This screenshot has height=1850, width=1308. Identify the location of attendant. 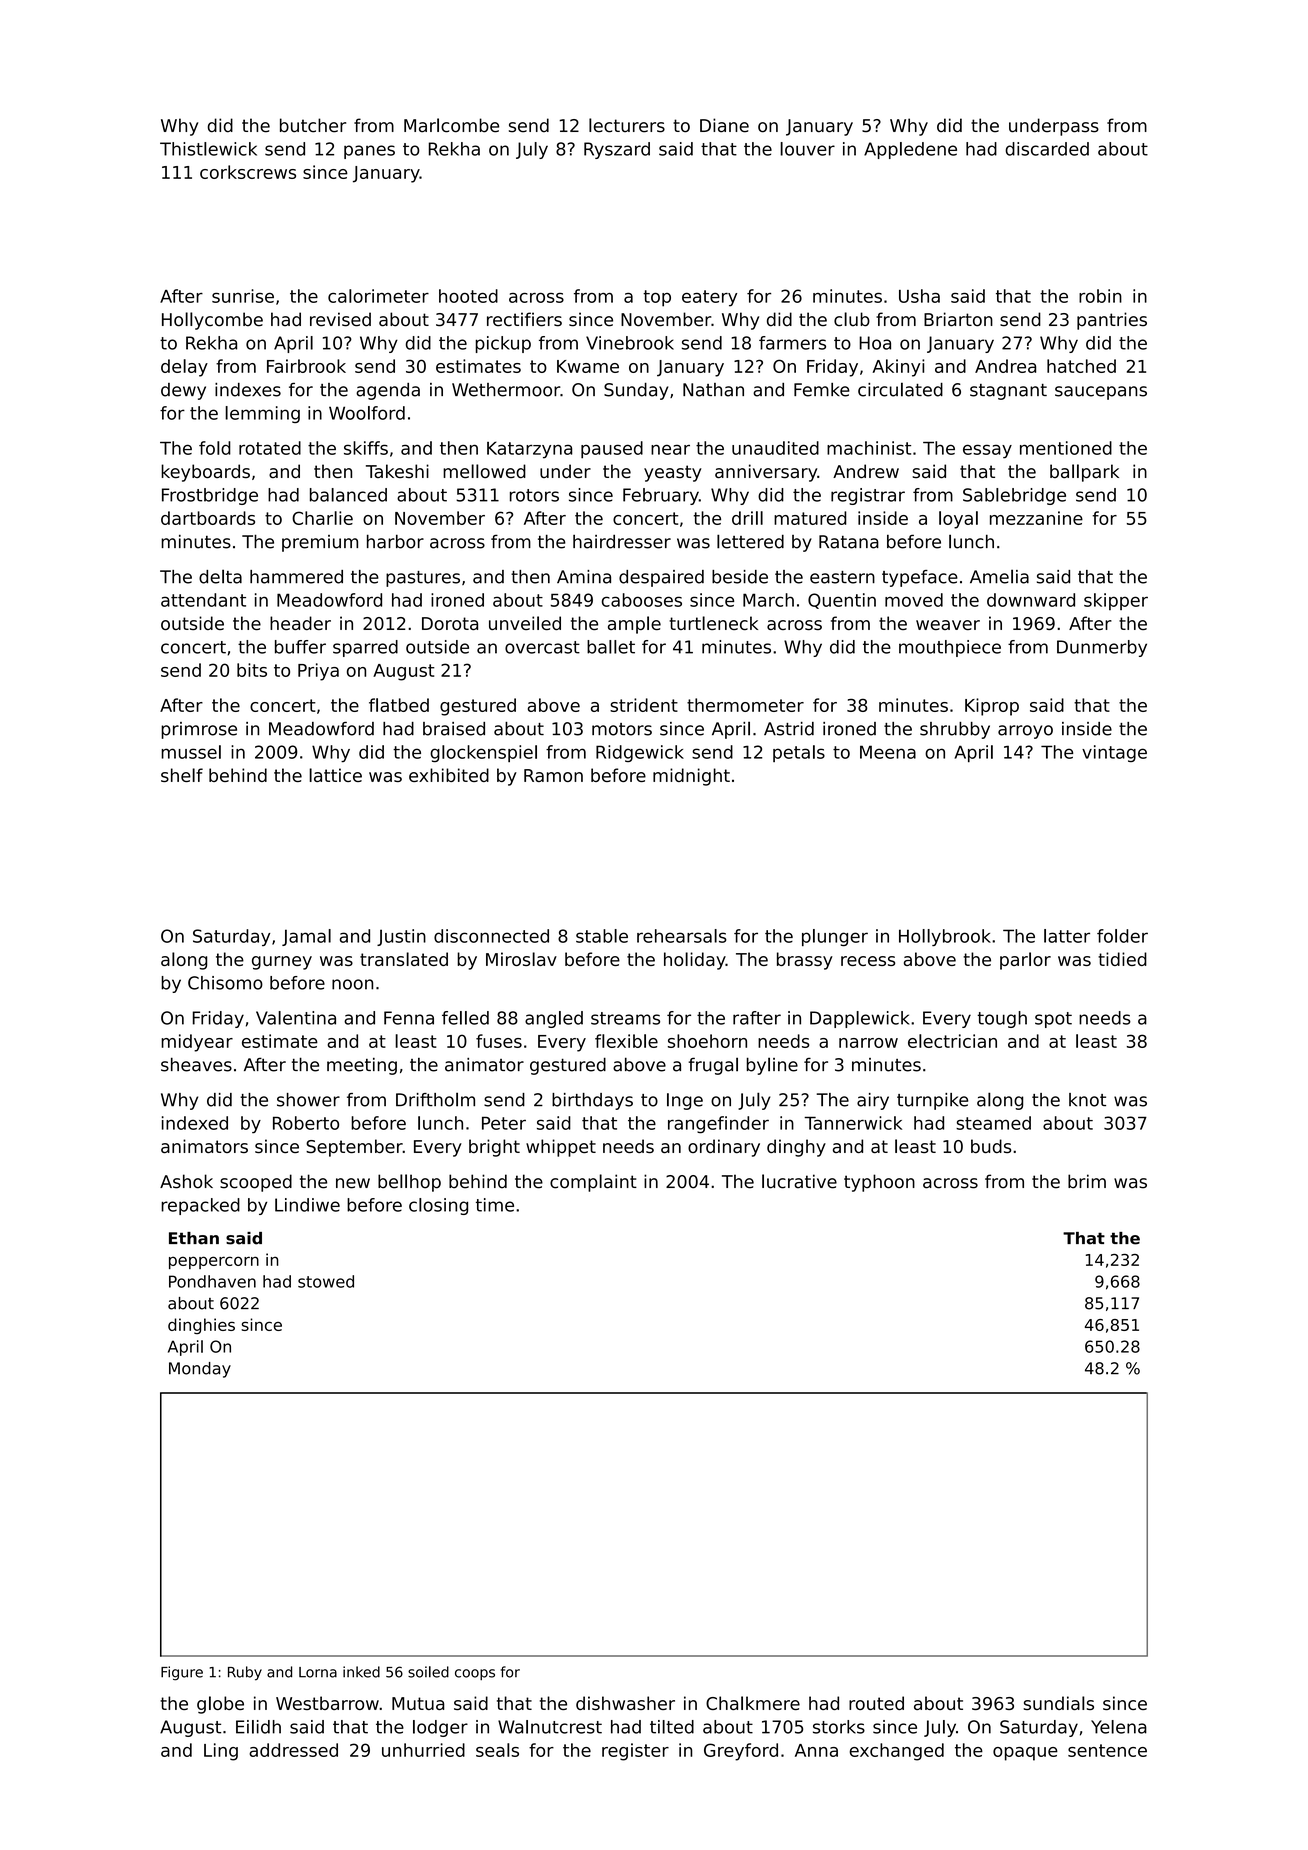
(203, 600).
